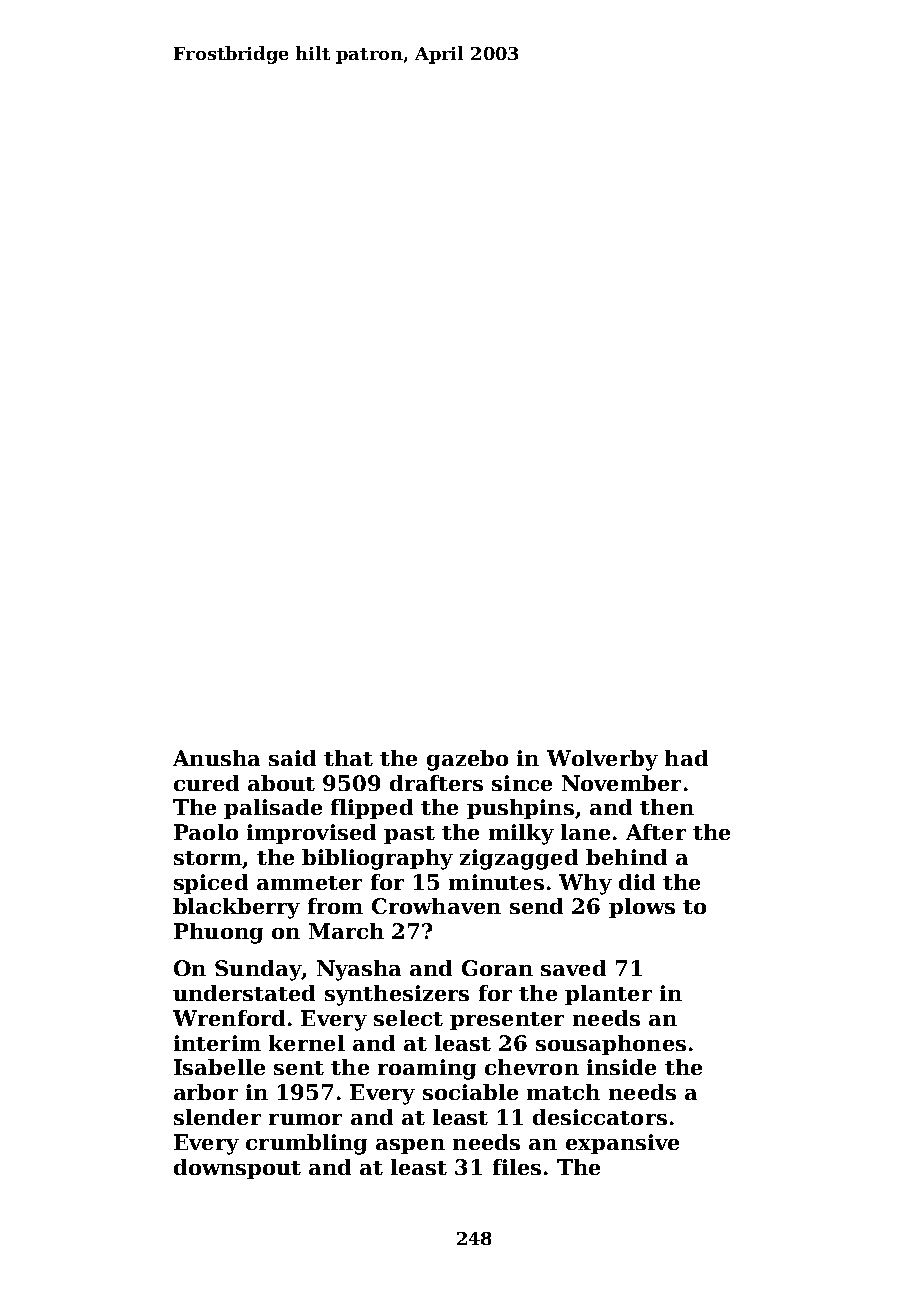  Describe the element at coordinates (408, 1018) in the page. I see `select` at that location.
